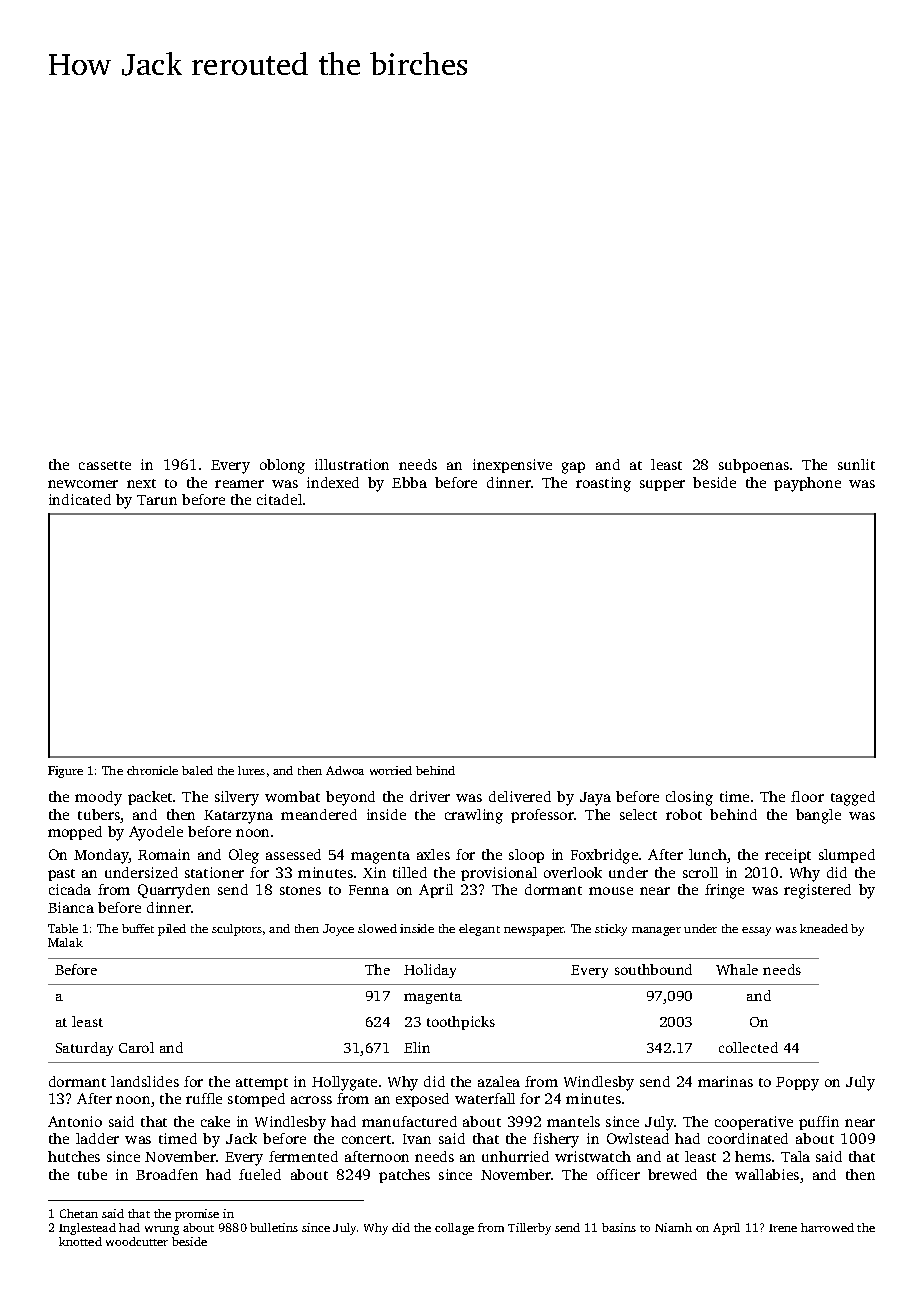 The image size is (924, 1308). Describe the element at coordinates (215, 1121) in the image. I see `cake` at that location.
